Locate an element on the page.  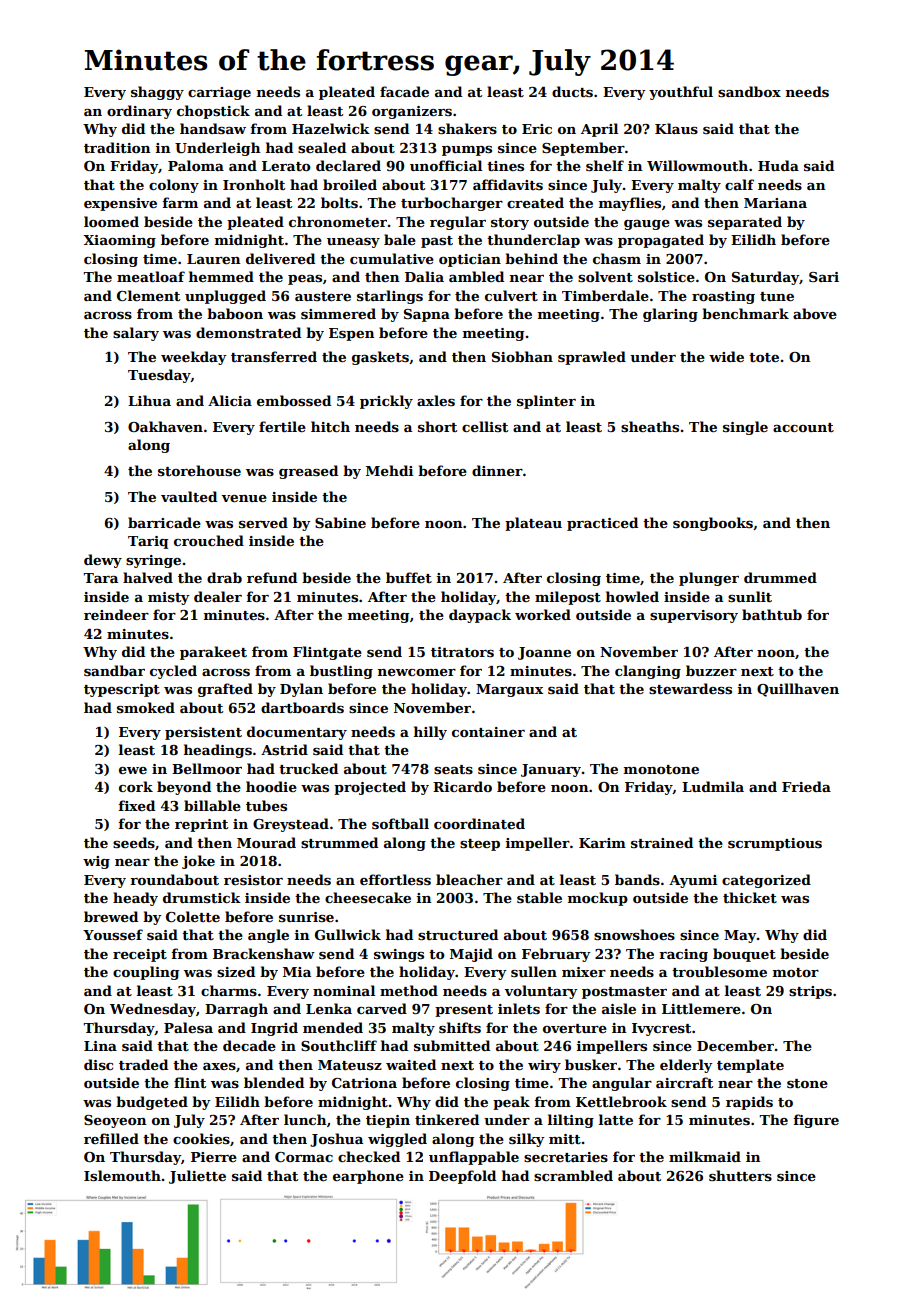
Lerato is located at coordinates (286, 166).
